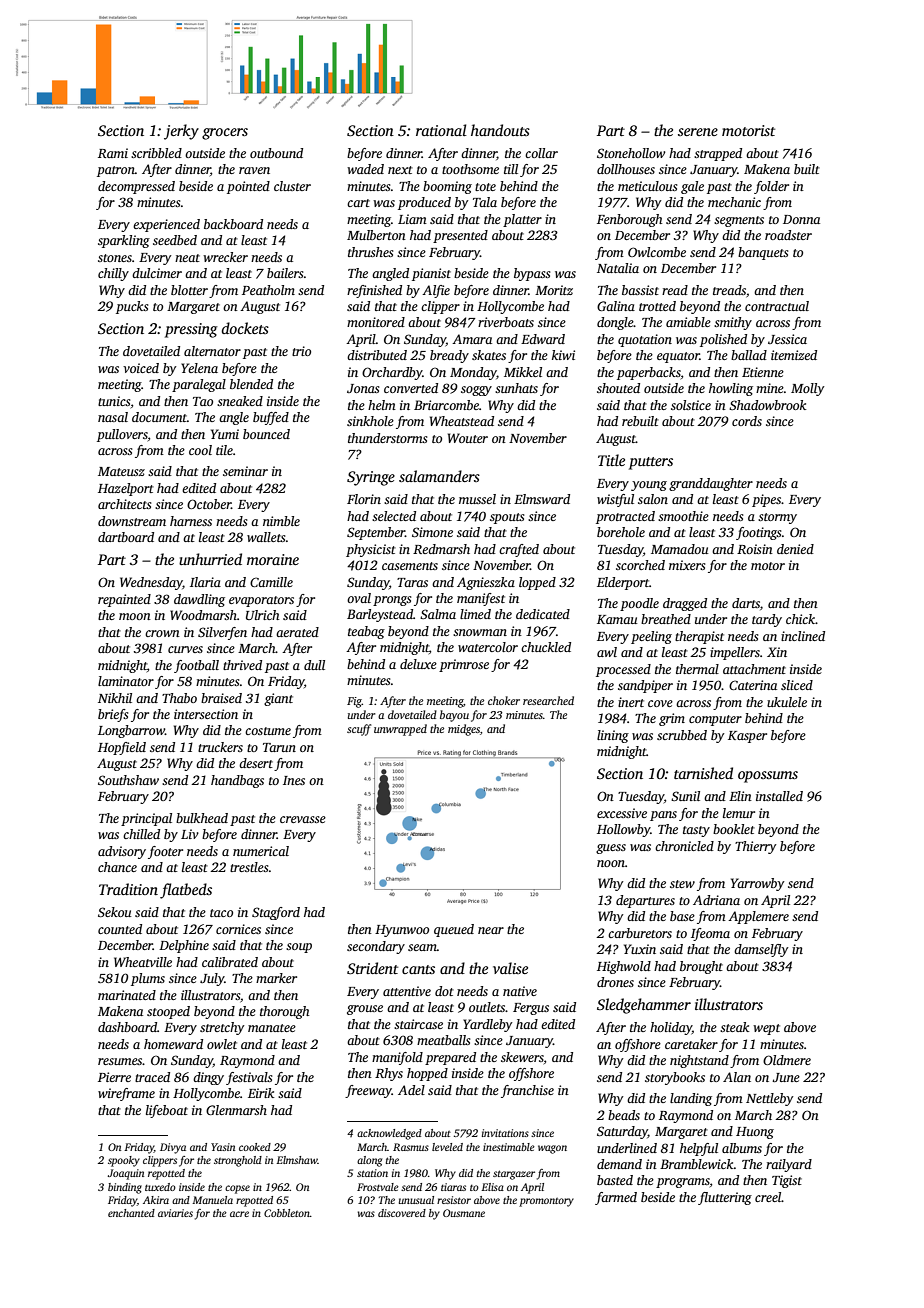 The width and height of the image is (924, 1308). I want to click on handouts, so click(500, 130).
